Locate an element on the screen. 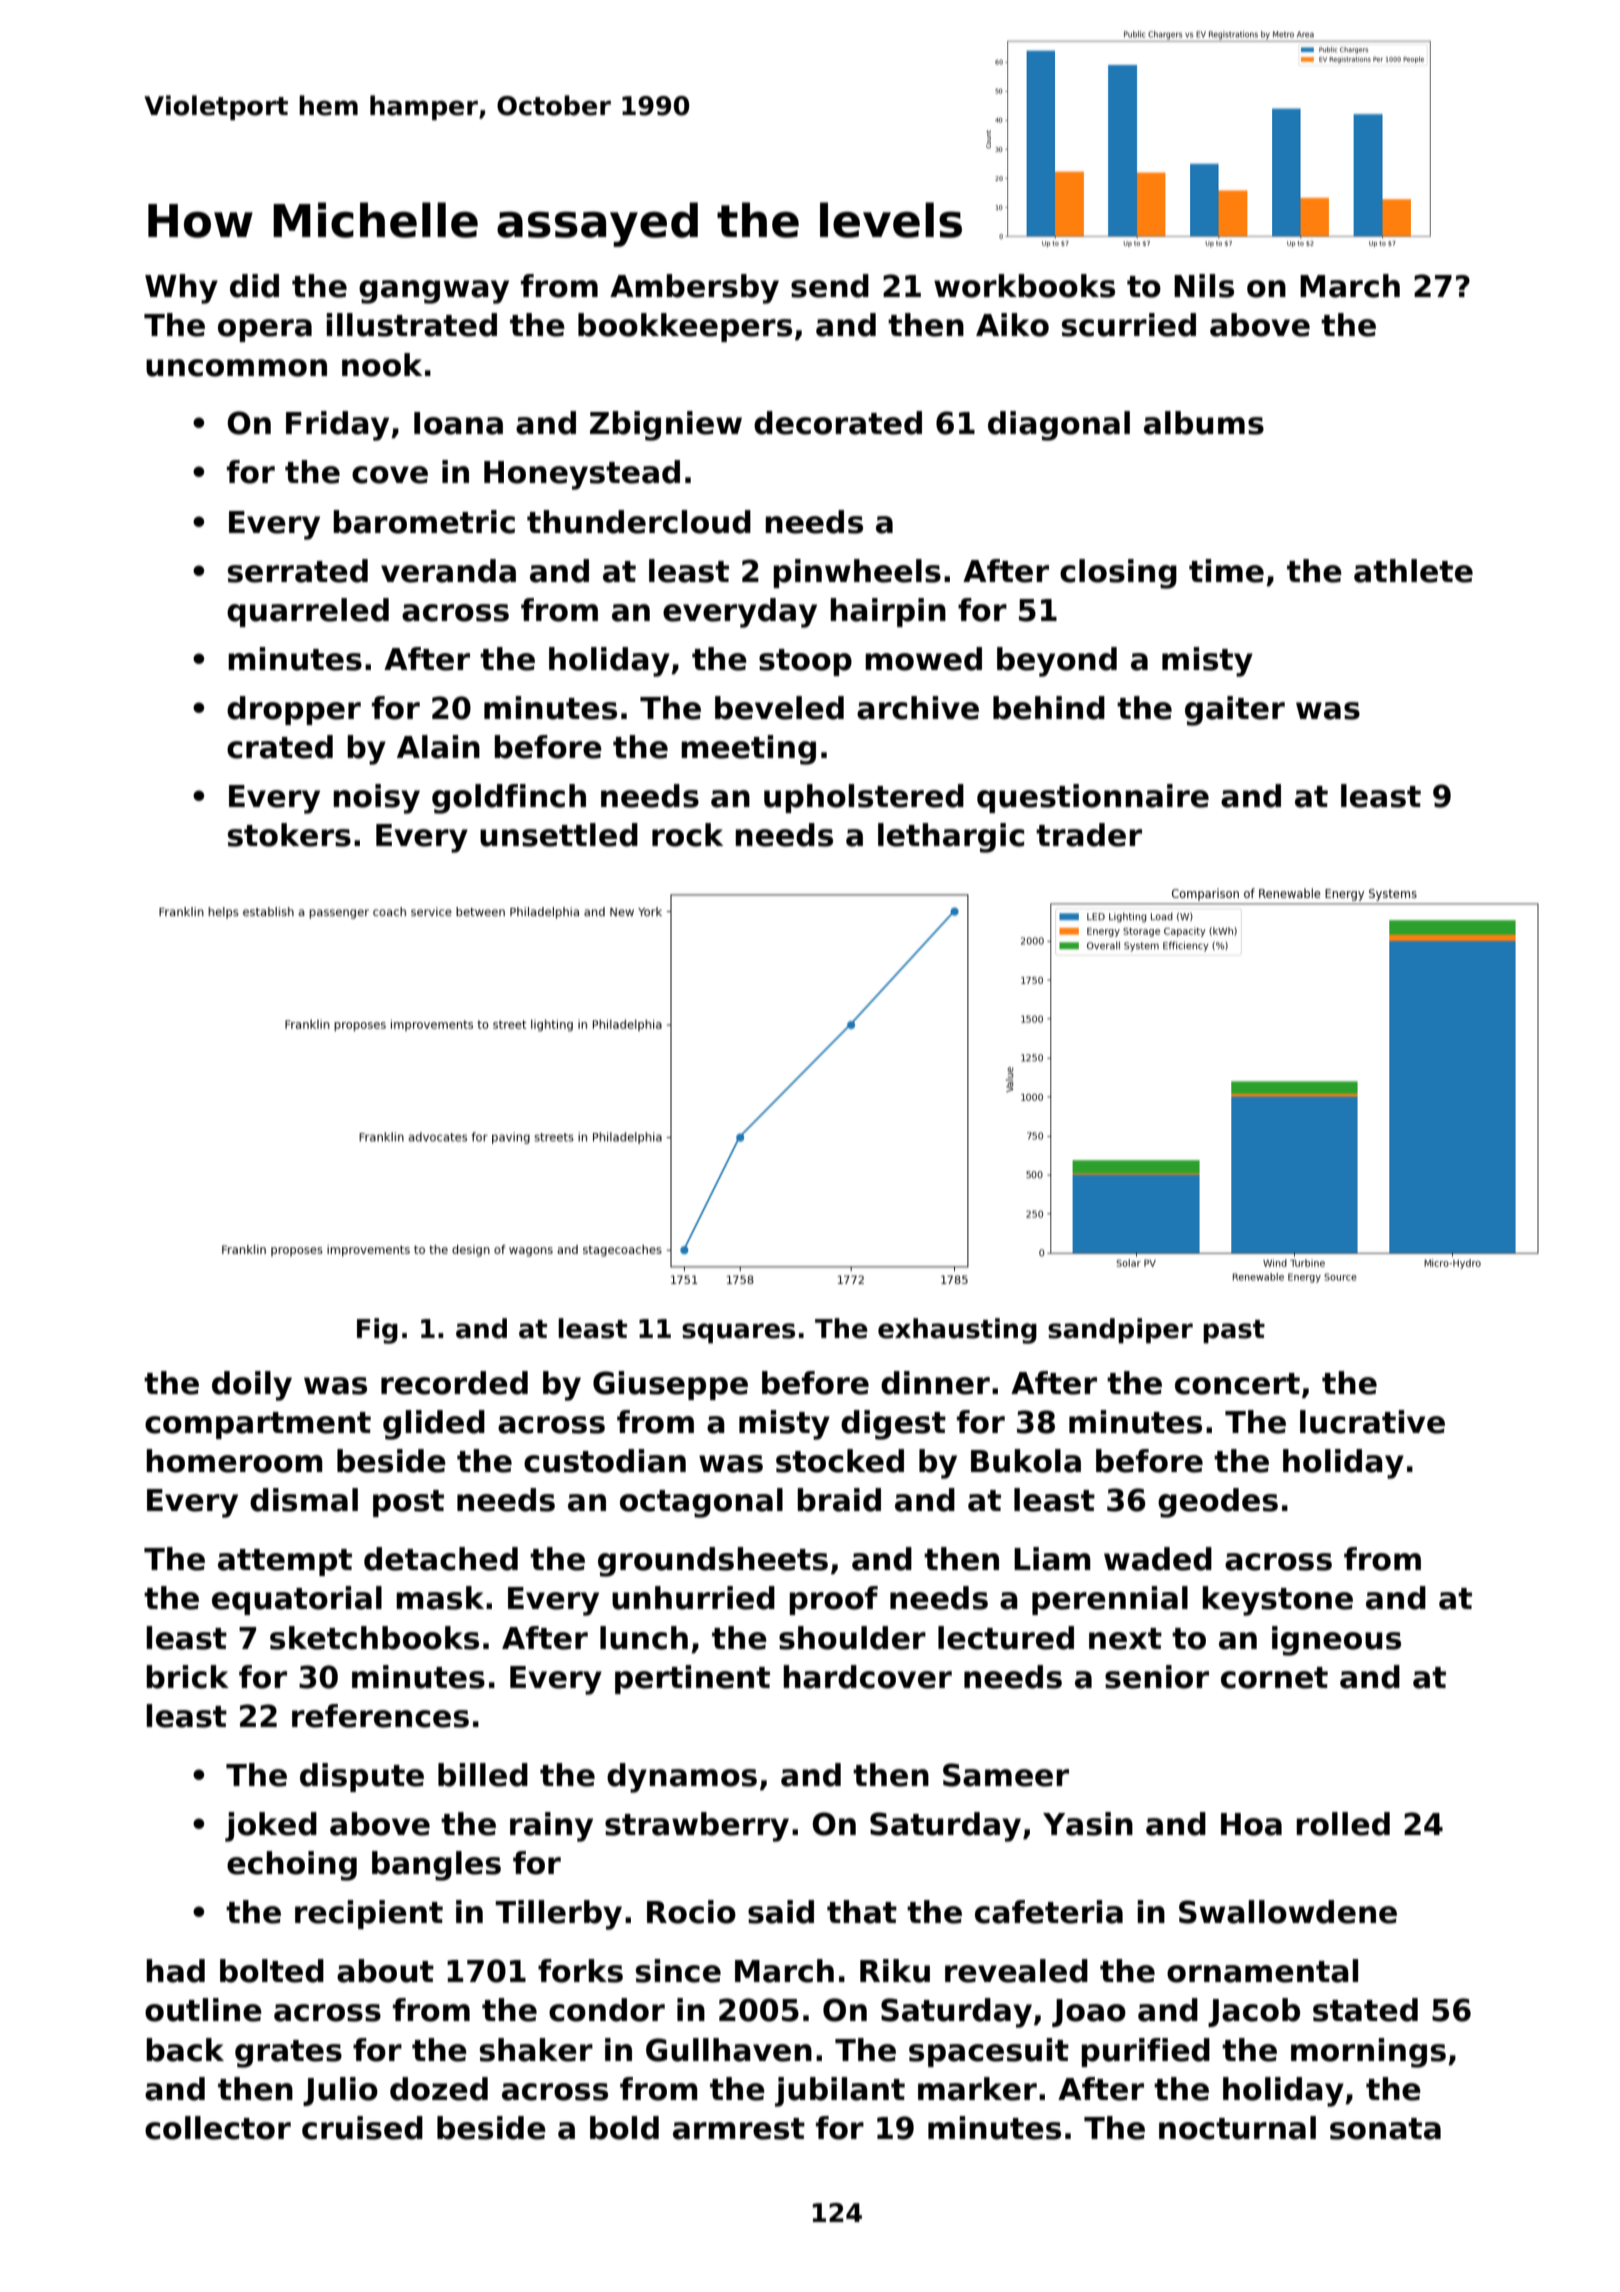 Image resolution: width=1620 pixels, height=2292 pixels. joked is located at coordinates (271, 1827).
